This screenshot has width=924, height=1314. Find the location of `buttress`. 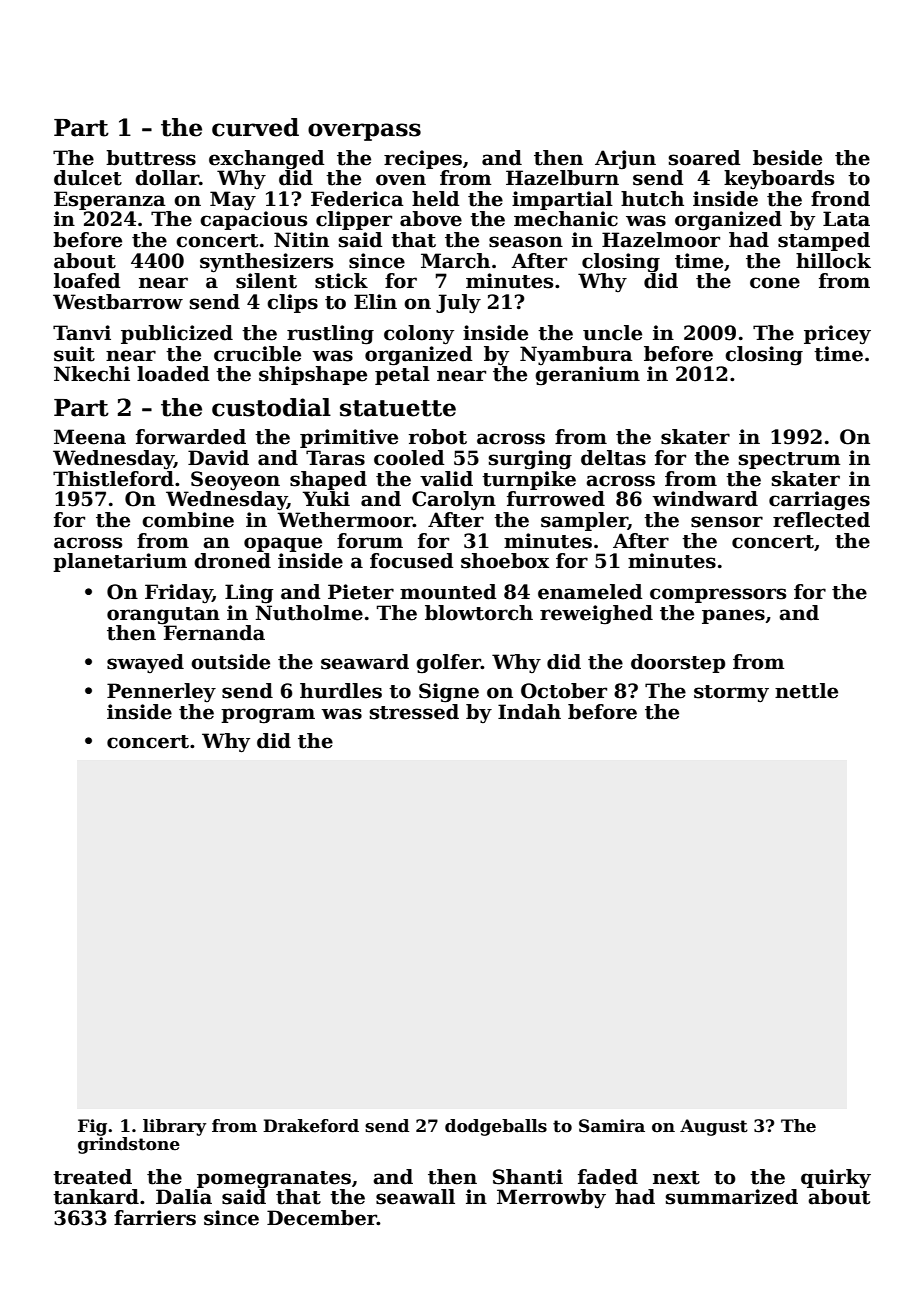

buttress is located at coordinates (151, 158).
